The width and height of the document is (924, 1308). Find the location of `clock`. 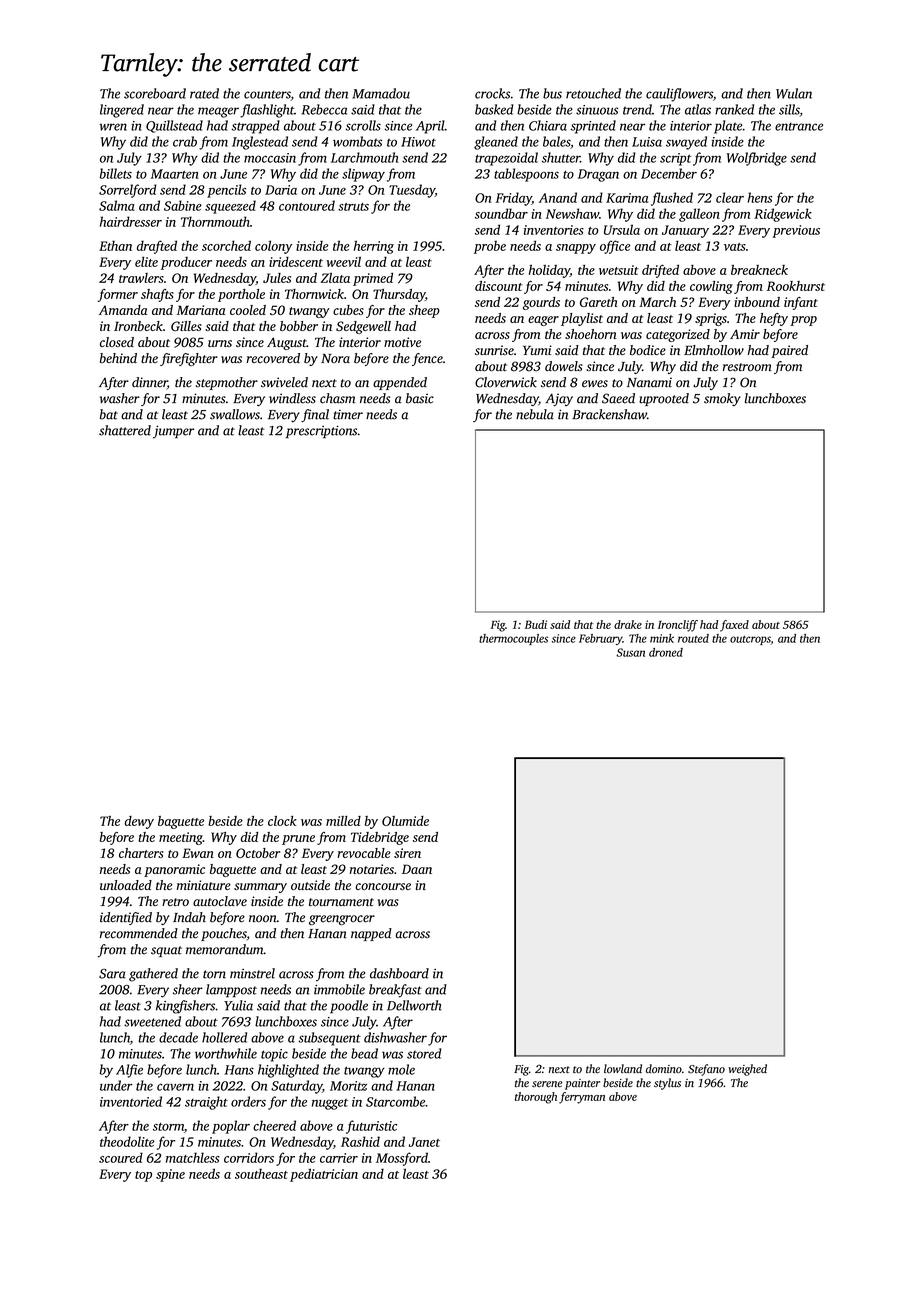

clock is located at coordinates (282, 821).
